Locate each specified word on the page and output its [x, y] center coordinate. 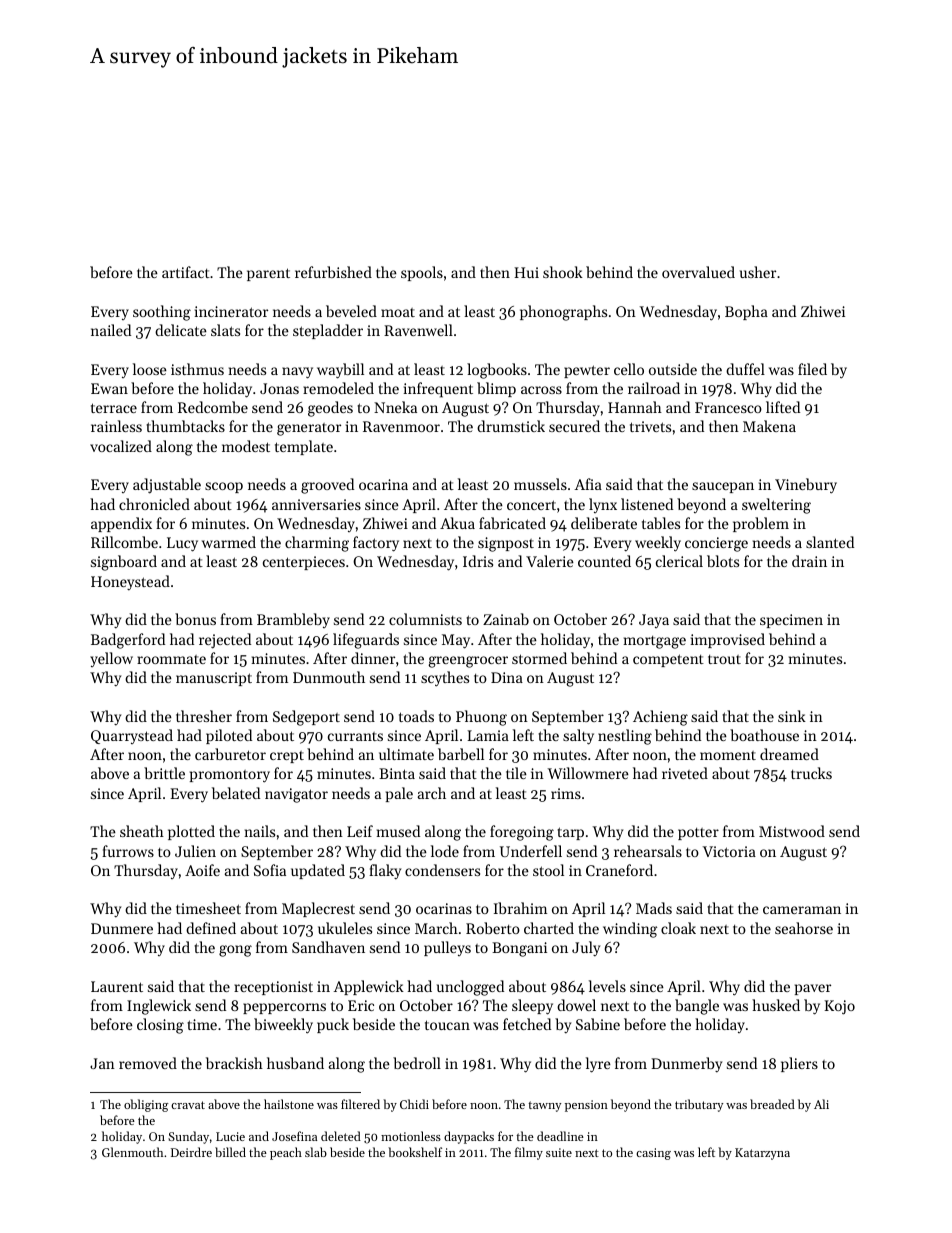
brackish [234, 1063]
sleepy [532, 1007]
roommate [171, 659]
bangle [697, 1007]
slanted [830, 542]
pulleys [447, 948]
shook [563, 272]
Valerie [550, 561]
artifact [186, 272]
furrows [128, 851]
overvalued [698, 272]
